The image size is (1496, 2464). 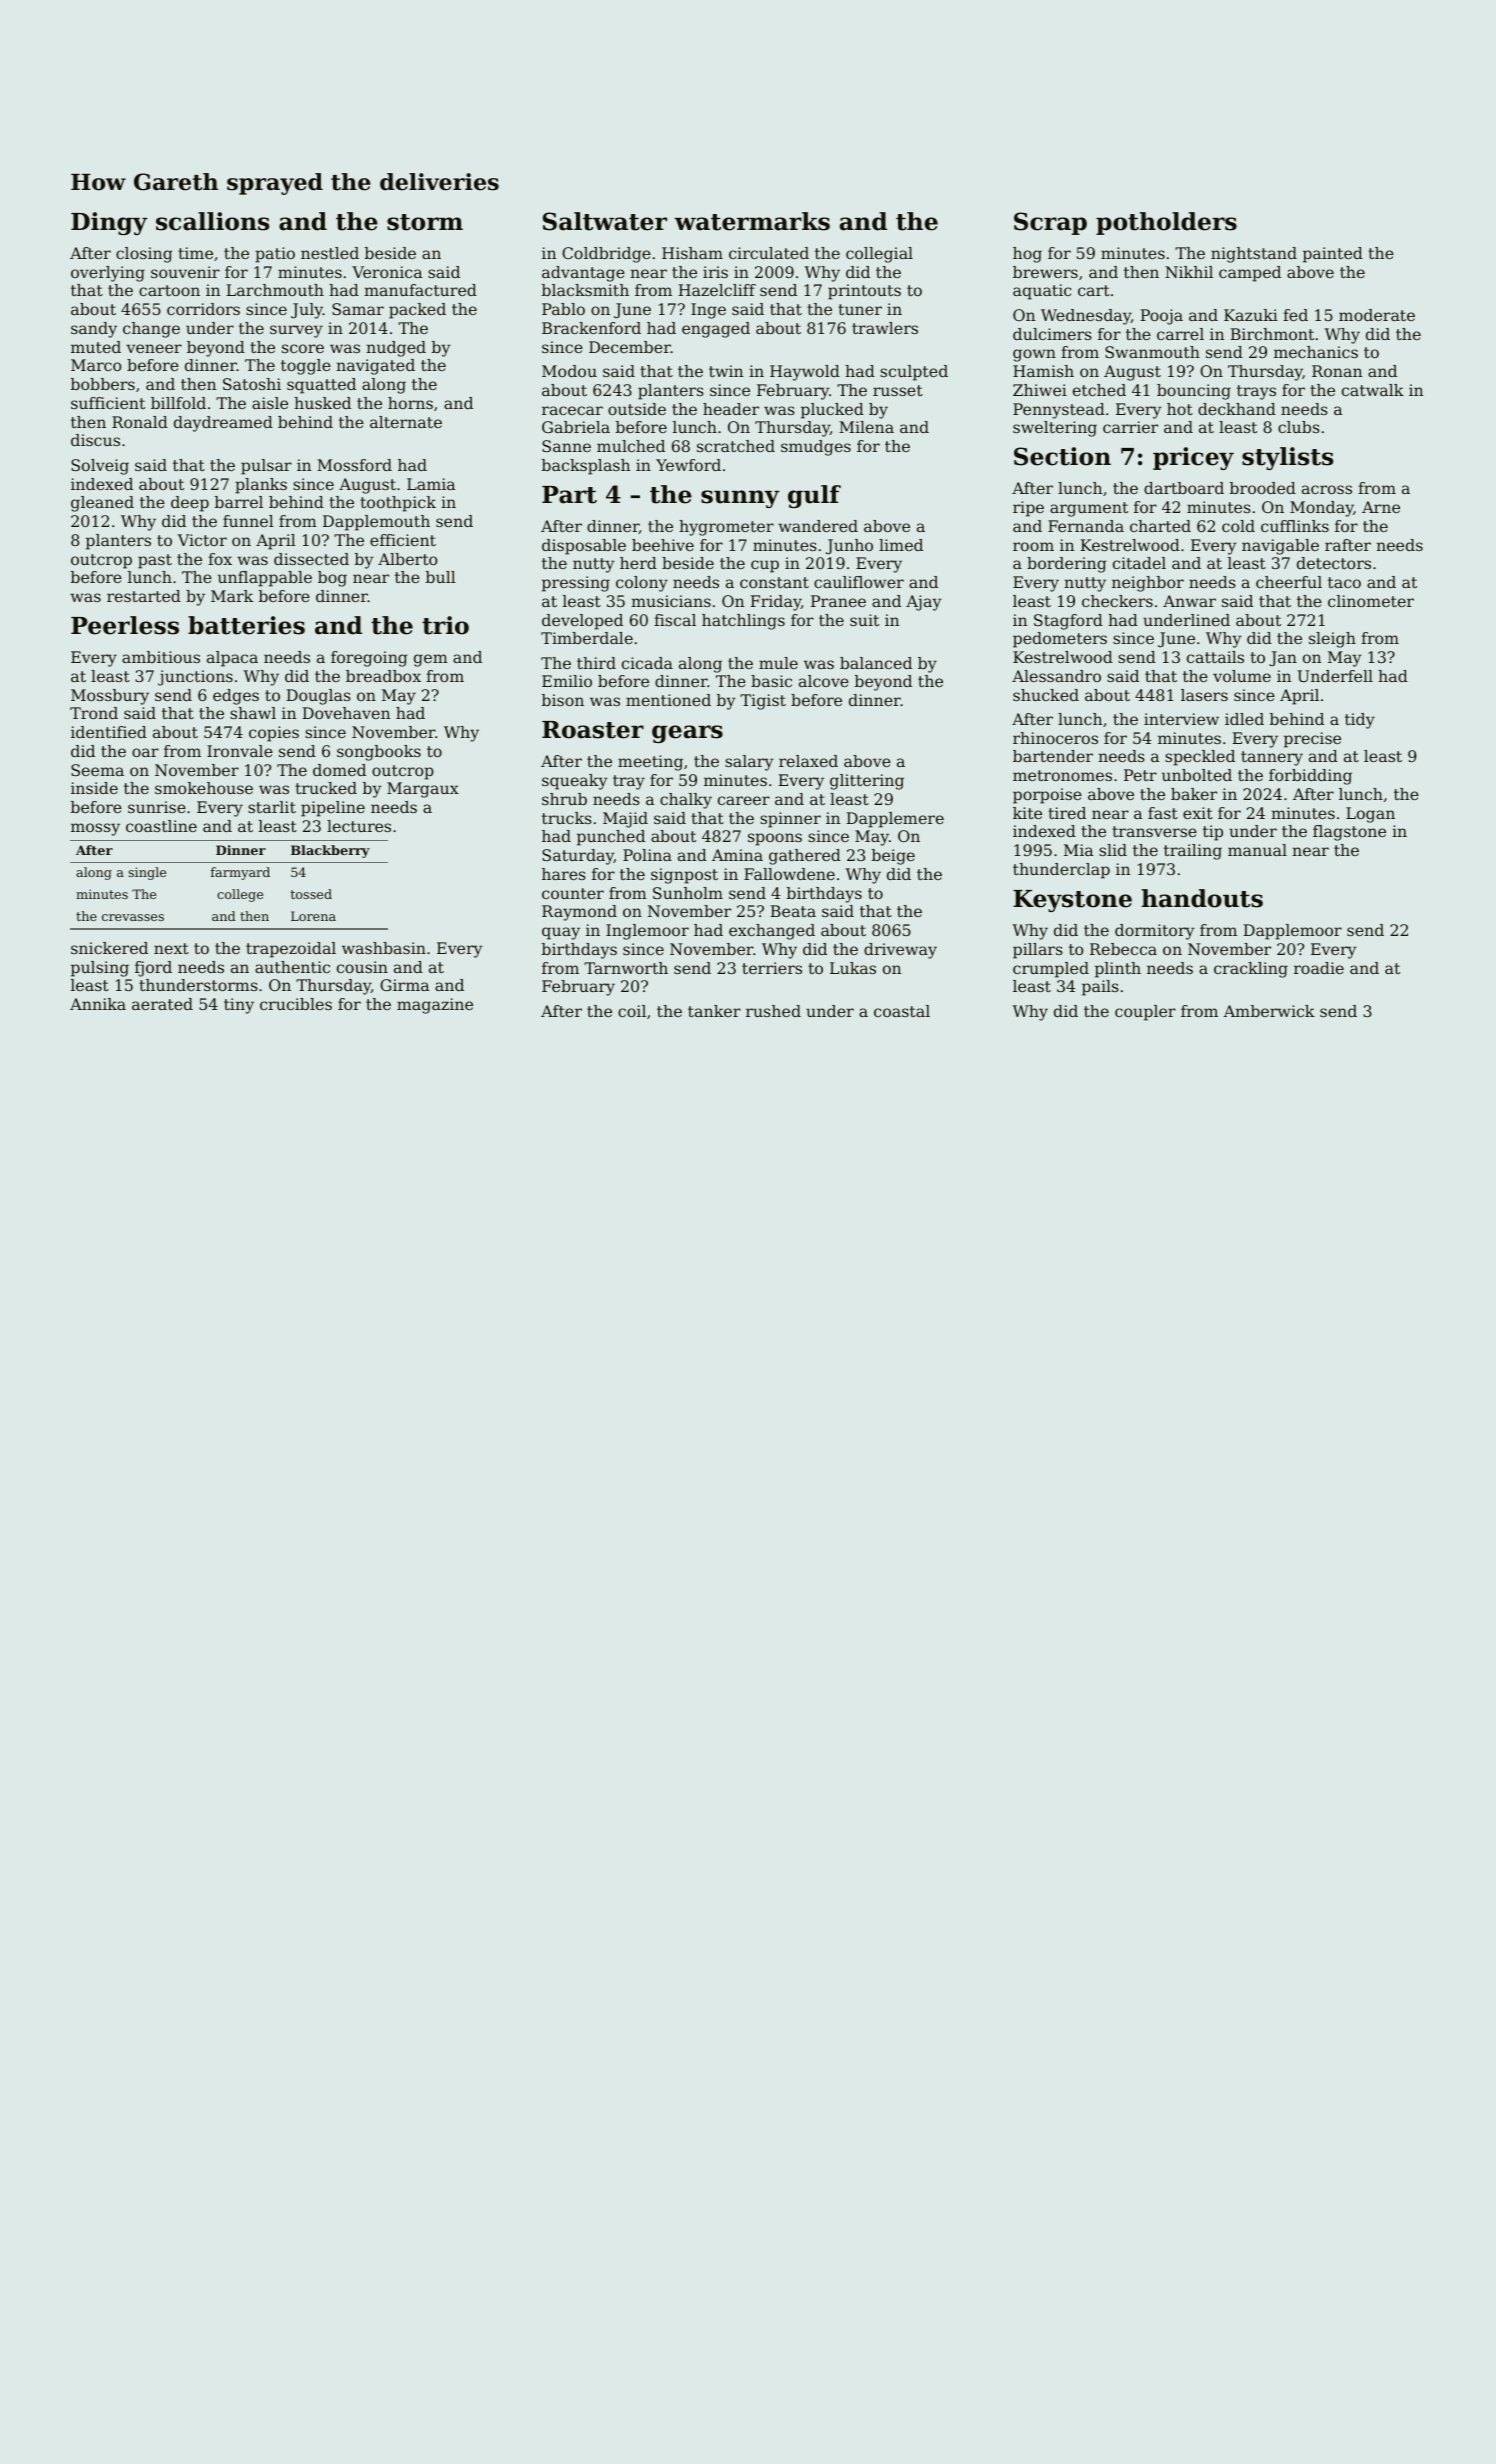 I want to click on spoons, so click(x=775, y=839).
